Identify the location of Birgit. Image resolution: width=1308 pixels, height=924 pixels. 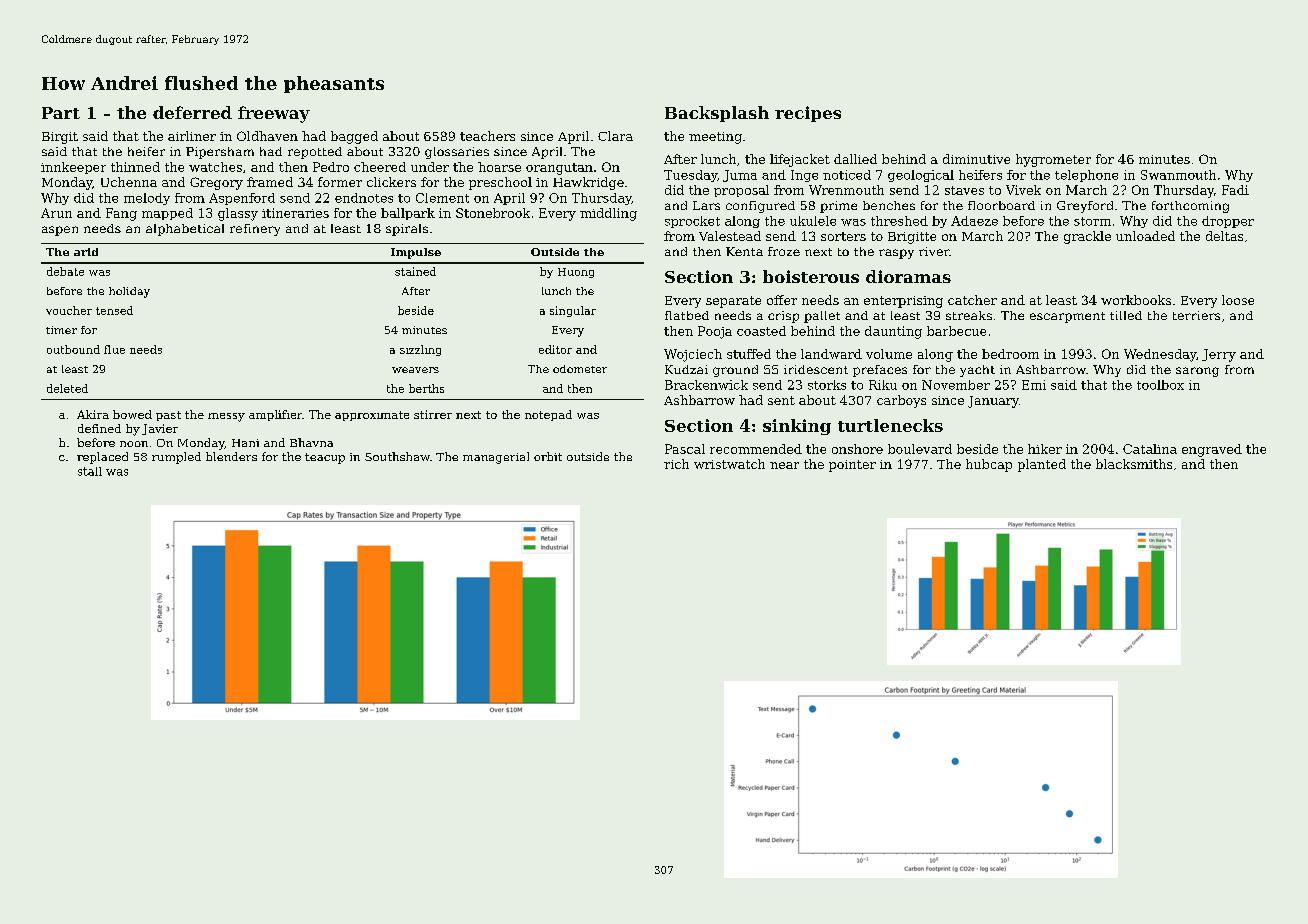
(60, 138).
